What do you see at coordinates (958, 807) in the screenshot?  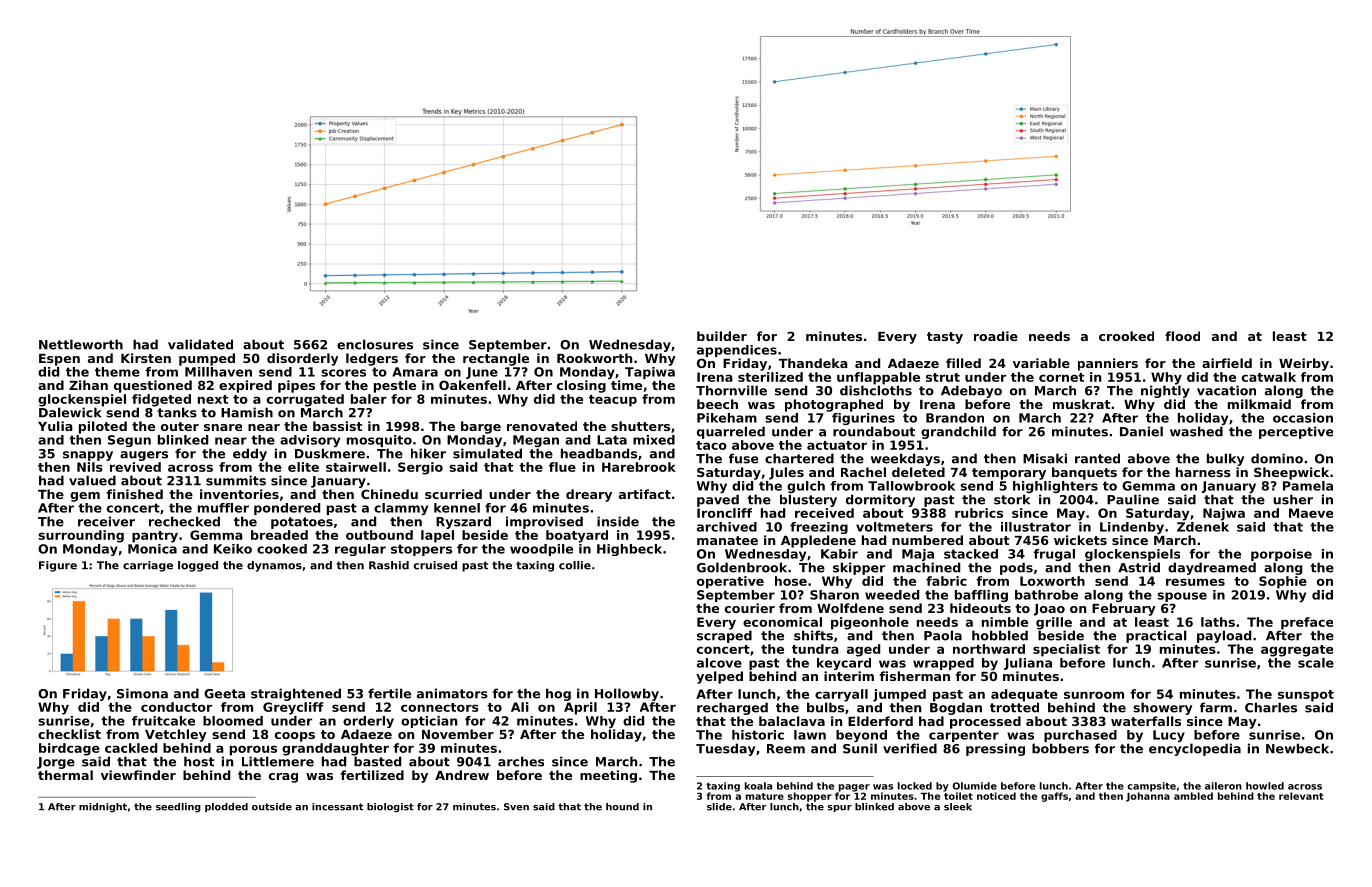 I see `sleek` at bounding box center [958, 807].
